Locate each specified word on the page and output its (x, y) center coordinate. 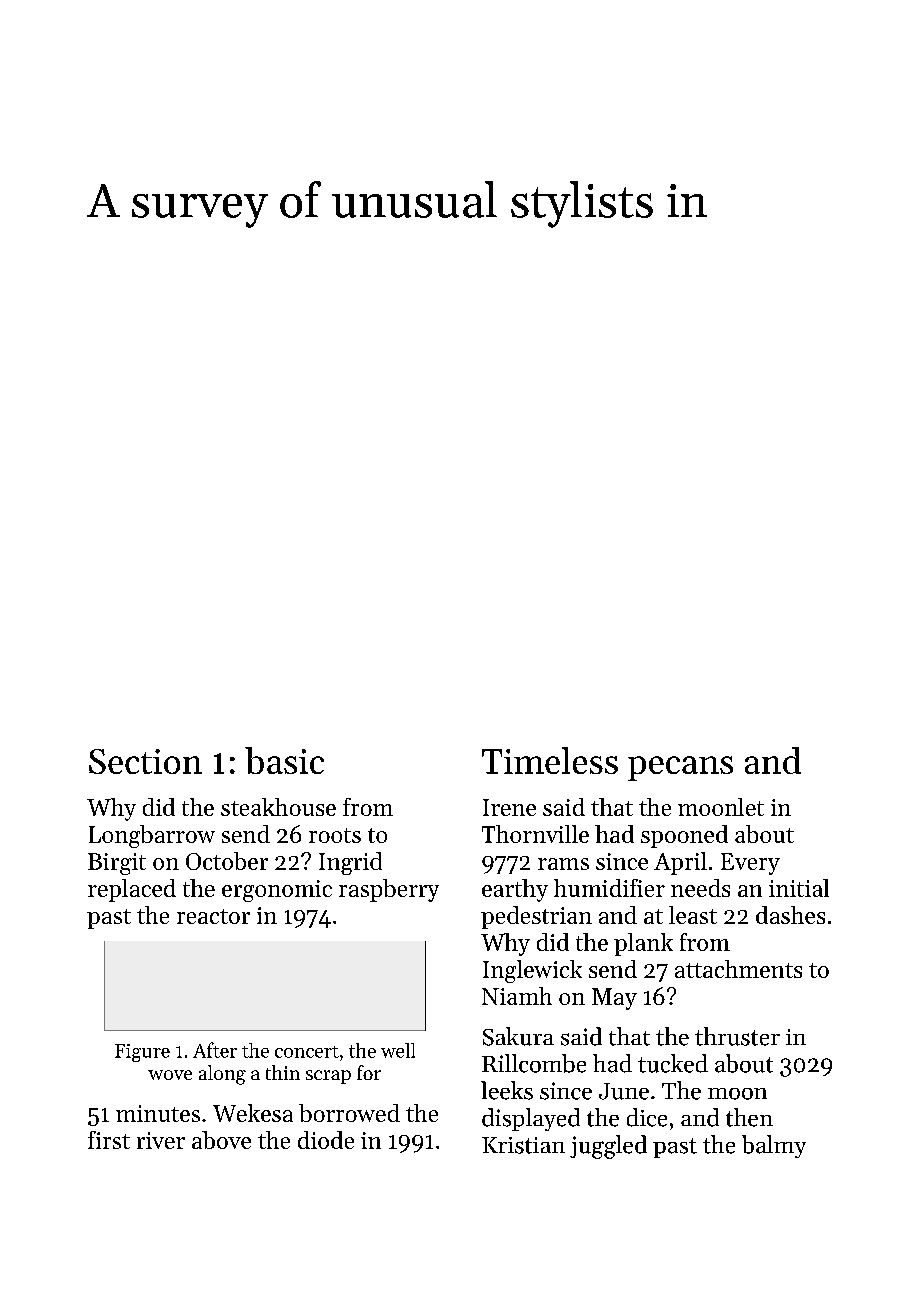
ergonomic (277, 891)
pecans (680, 768)
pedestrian (536, 917)
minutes (158, 1113)
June (624, 1091)
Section (145, 761)
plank (643, 944)
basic (284, 760)
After (215, 1050)
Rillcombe (534, 1063)
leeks (507, 1090)
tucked (673, 1063)
